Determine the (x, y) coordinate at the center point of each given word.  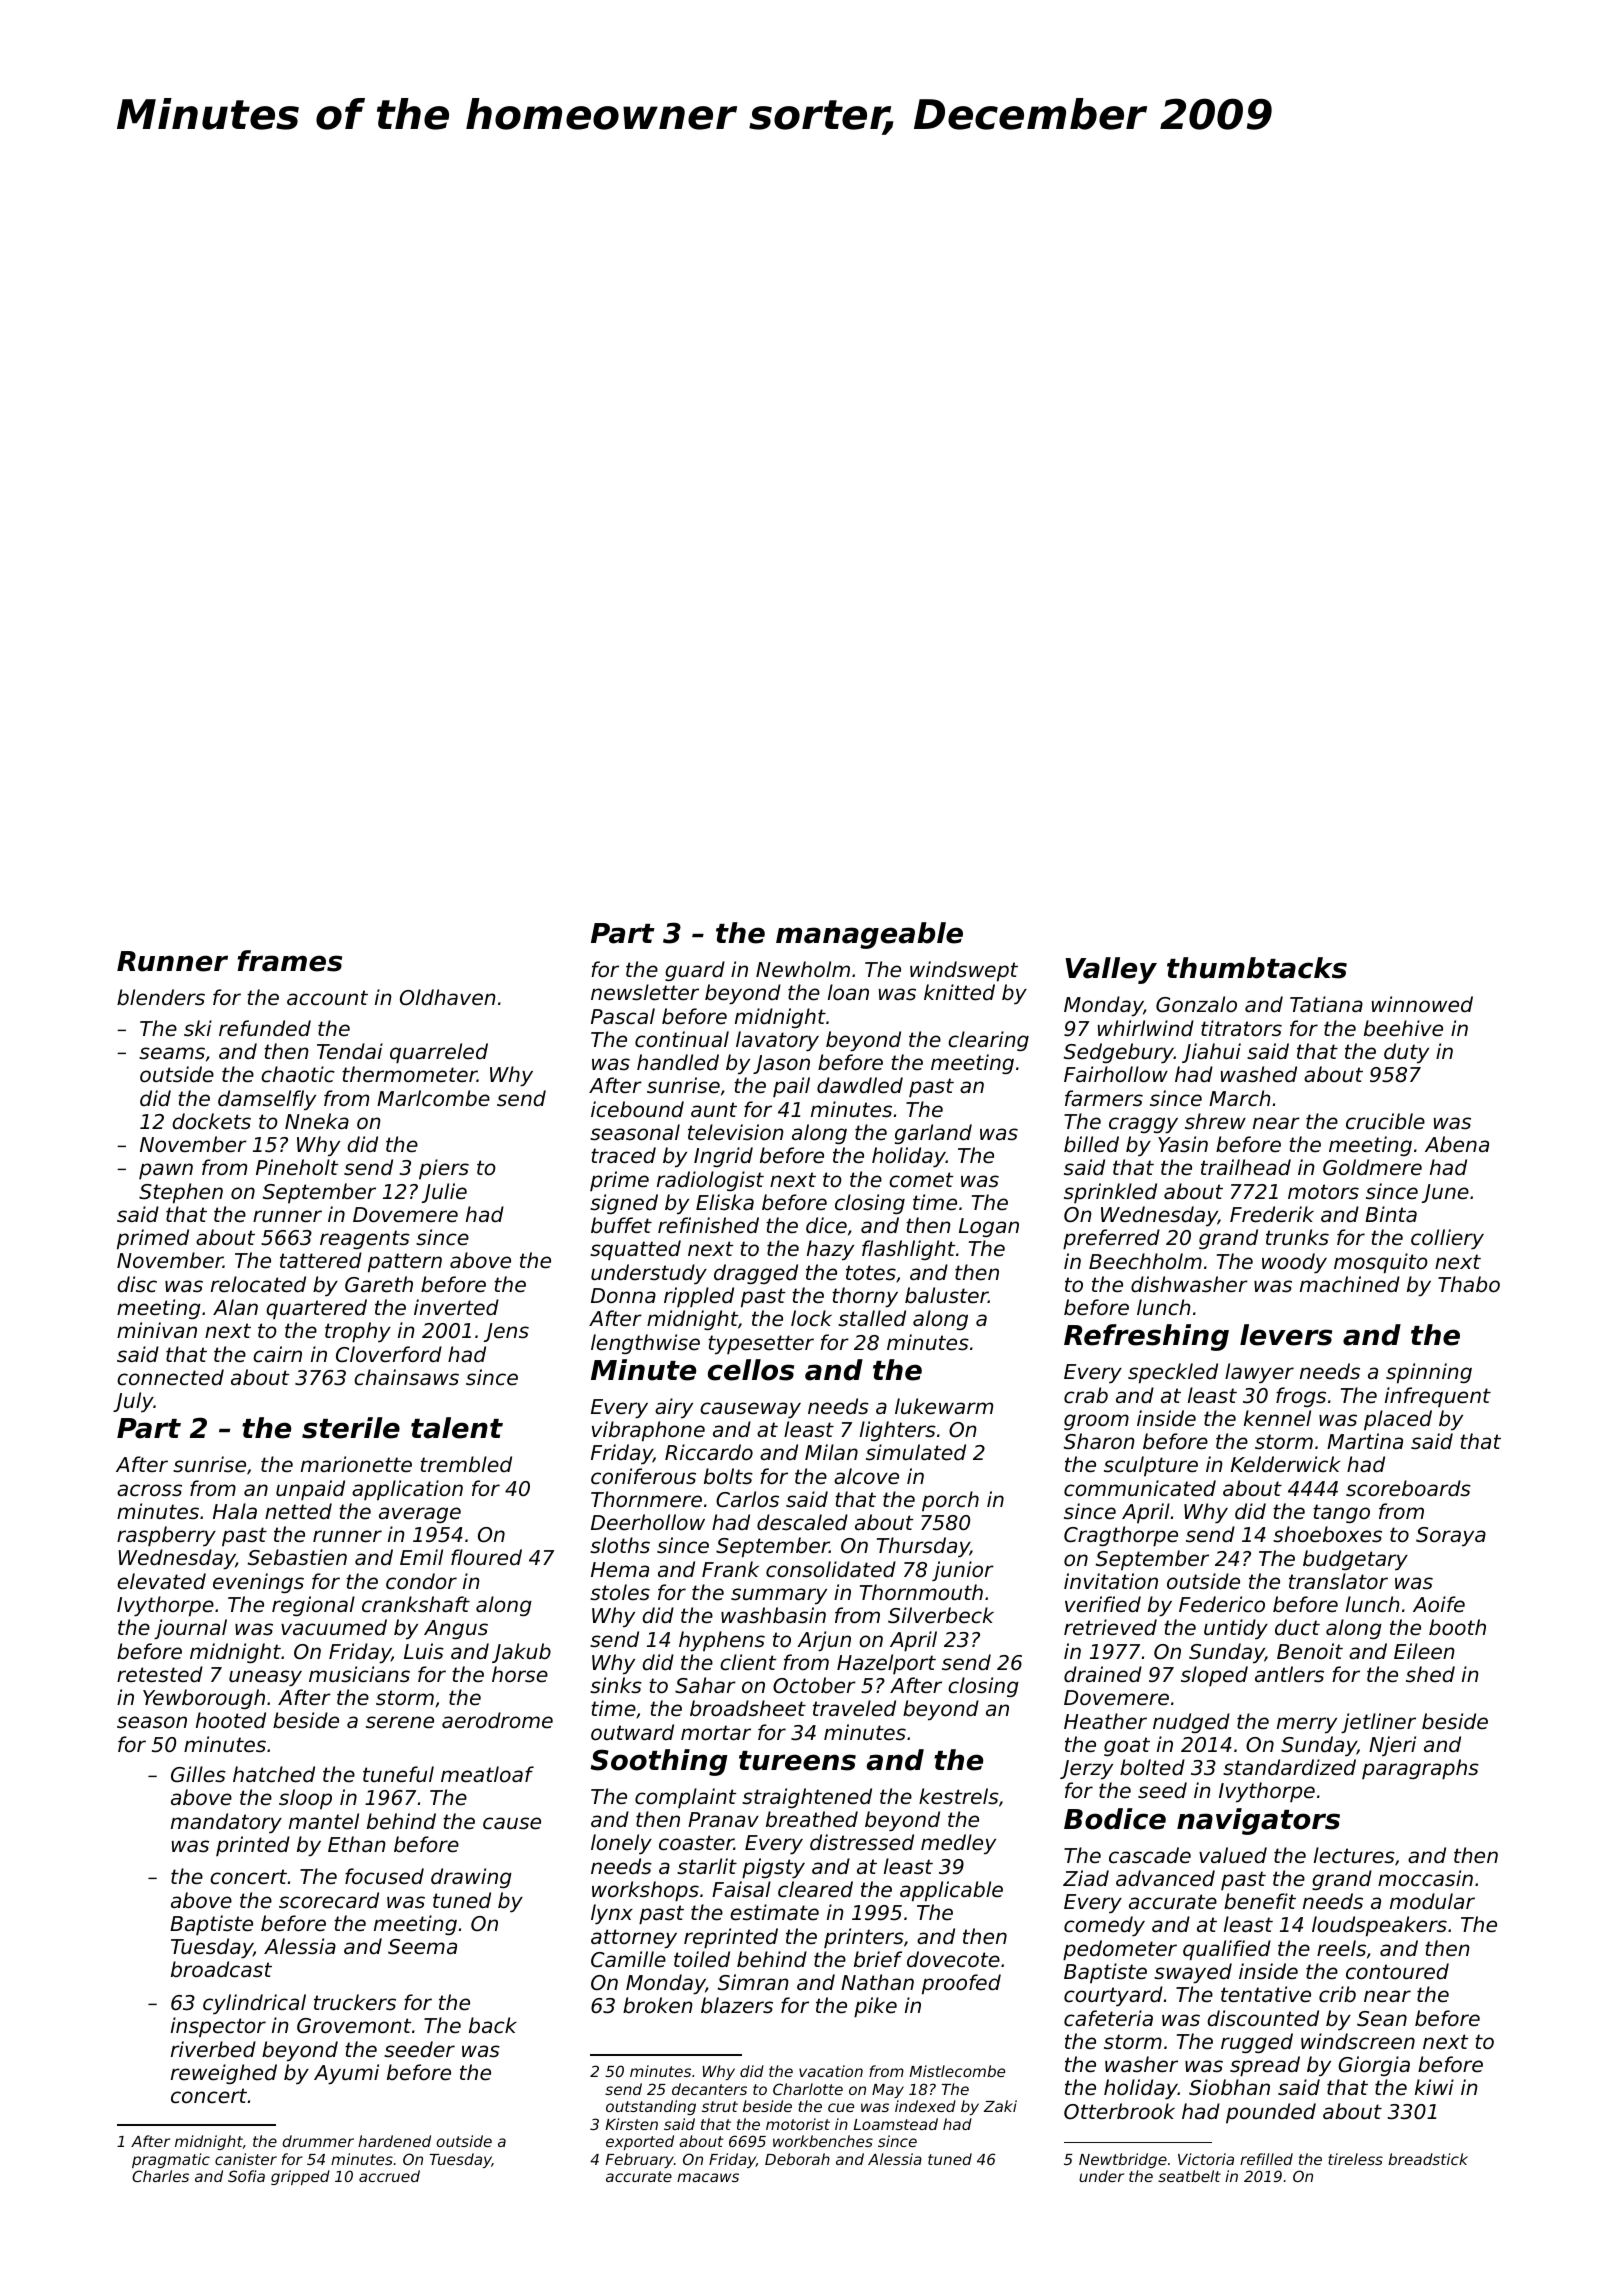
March (1240, 1098)
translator (1338, 1581)
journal (190, 1629)
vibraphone (648, 1431)
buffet (621, 1225)
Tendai (350, 1051)
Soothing (659, 1762)
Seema (422, 1947)
